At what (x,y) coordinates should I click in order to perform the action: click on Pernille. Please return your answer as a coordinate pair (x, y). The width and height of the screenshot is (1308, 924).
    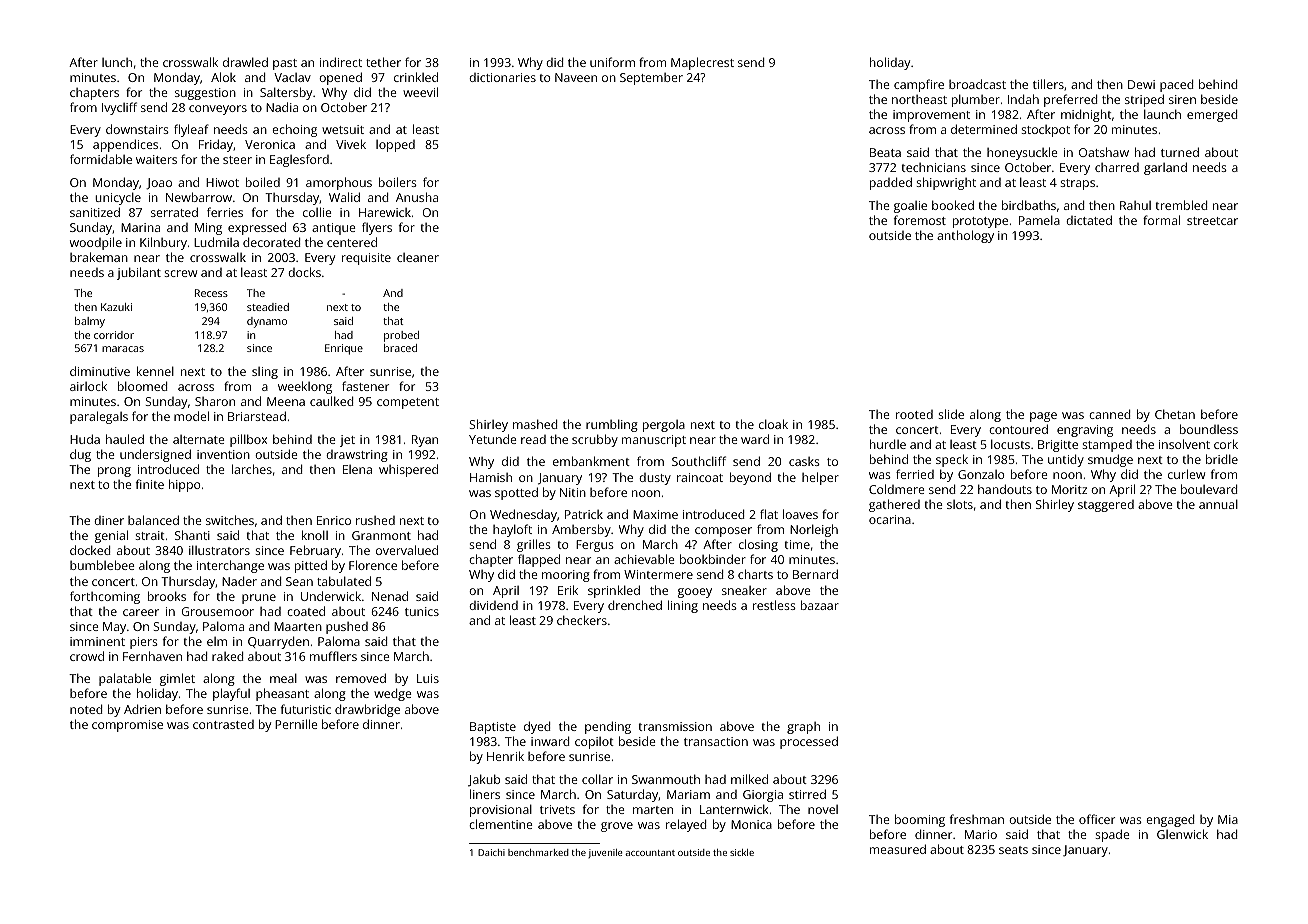
    Looking at the image, I should click on (296, 724).
